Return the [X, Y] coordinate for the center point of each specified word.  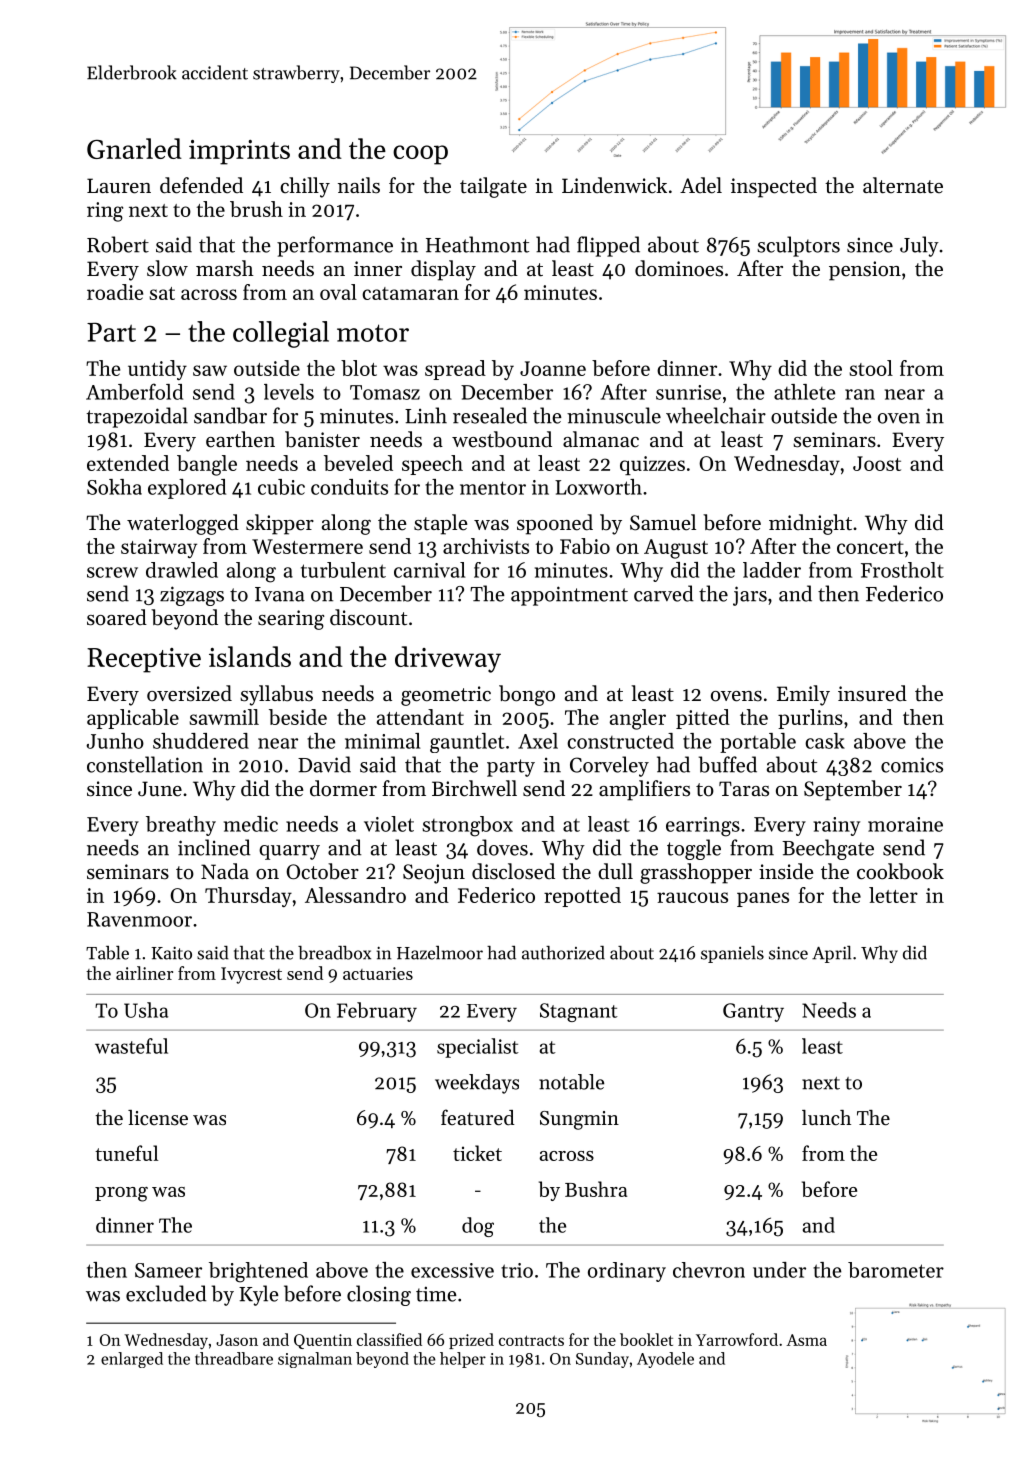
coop [420, 155]
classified [389, 1339]
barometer [896, 1270]
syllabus [276, 695]
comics [912, 765]
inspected [774, 187]
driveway [448, 659]
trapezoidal [137, 417]
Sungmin [579, 1120]
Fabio [585, 546]
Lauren [119, 186]
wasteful [131, 1046]
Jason [237, 1340]
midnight [810, 524]
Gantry [753, 1012]
